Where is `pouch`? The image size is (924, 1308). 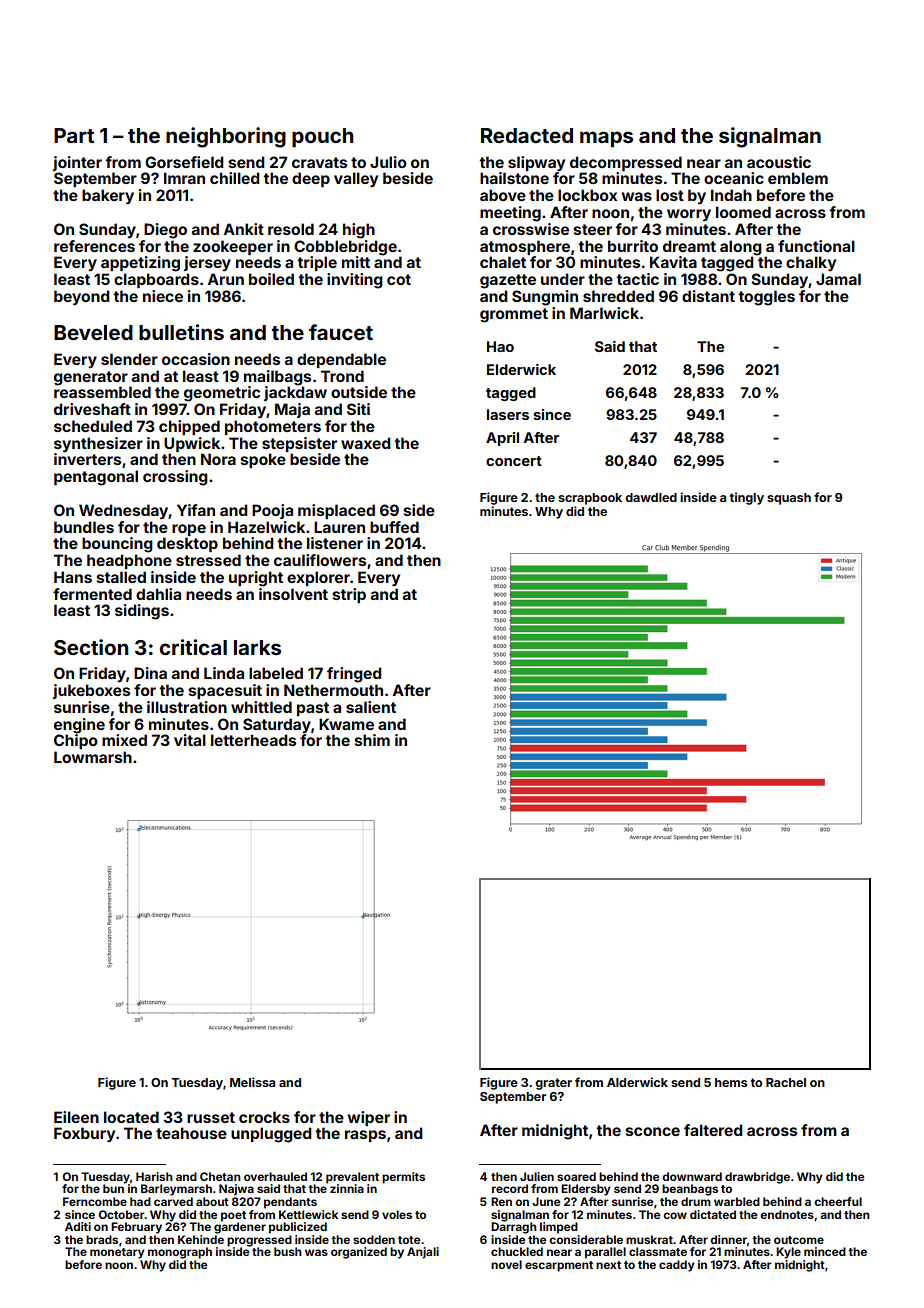
pouch is located at coordinates (322, 137).
